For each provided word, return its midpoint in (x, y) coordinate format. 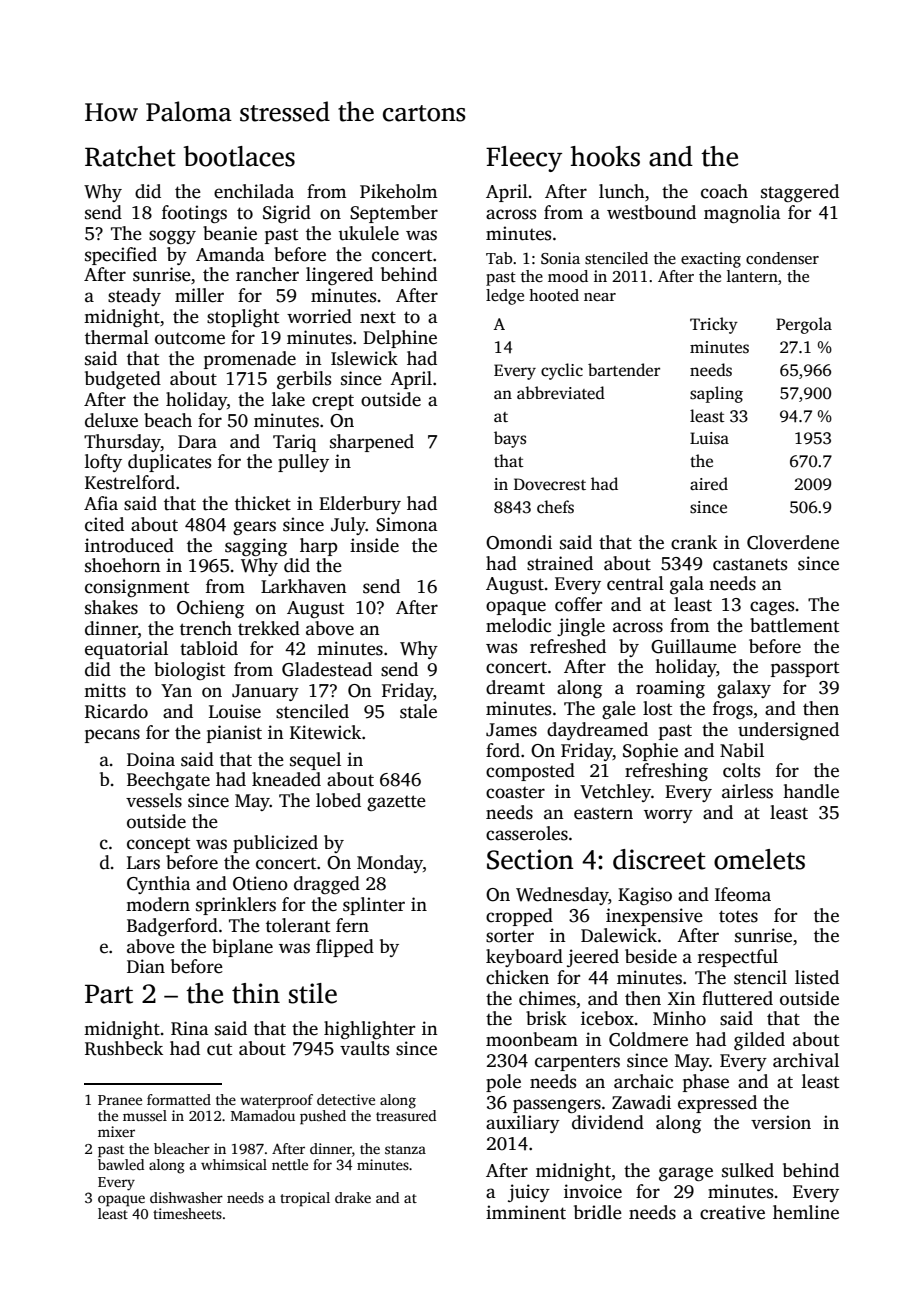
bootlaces (239, 156)
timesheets (187, 1213)
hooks (605, 156)
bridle (598, 1212)
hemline (806, 1212)
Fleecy (524, 159)
